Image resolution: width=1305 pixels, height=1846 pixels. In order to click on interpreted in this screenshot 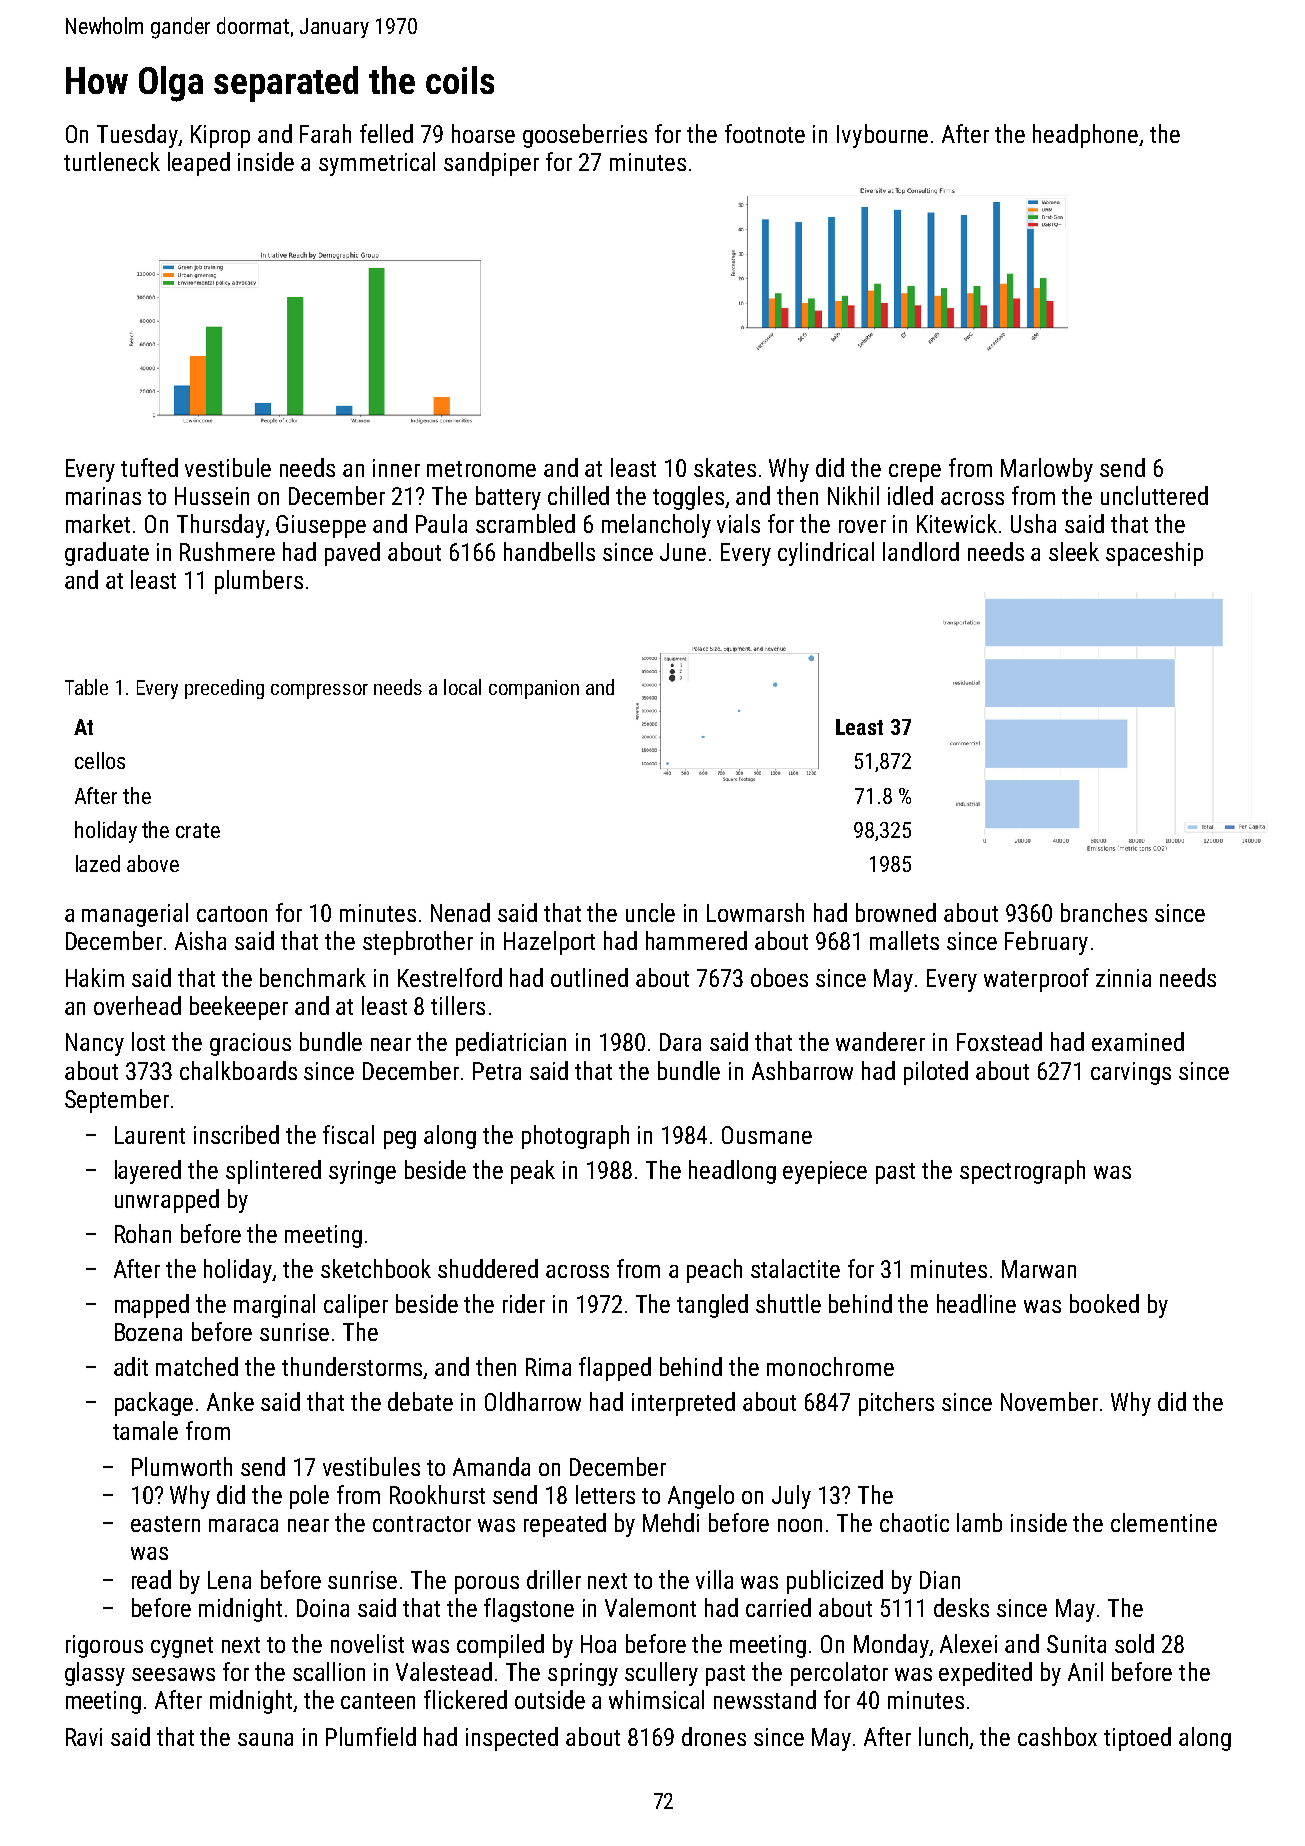, I will do `click(683, 1404)`.
